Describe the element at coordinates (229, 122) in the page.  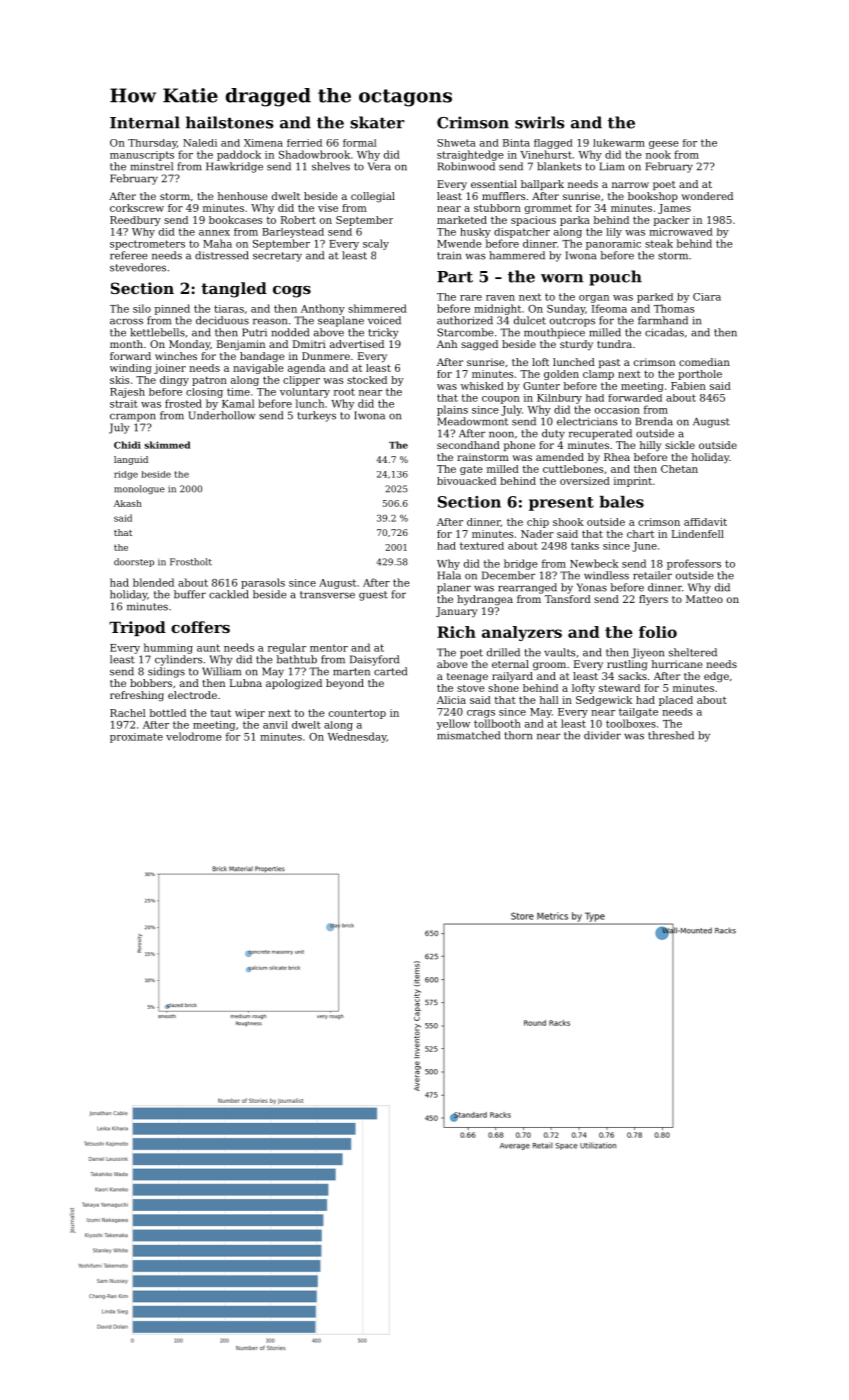
I see `hailstones` at that location.
